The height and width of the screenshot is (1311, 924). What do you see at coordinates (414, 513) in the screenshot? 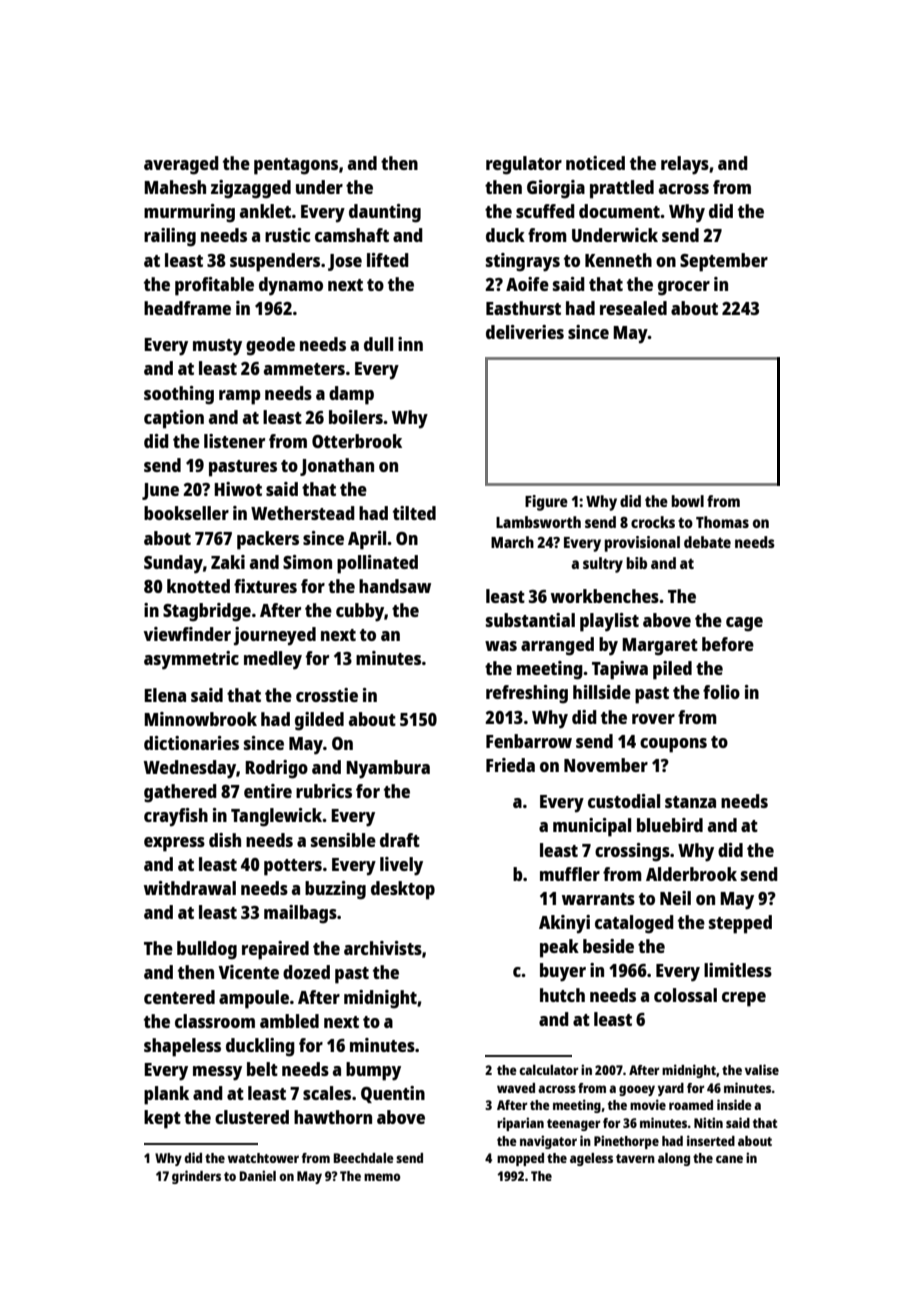
I see `tilted` at bounding box center [414, 513].
